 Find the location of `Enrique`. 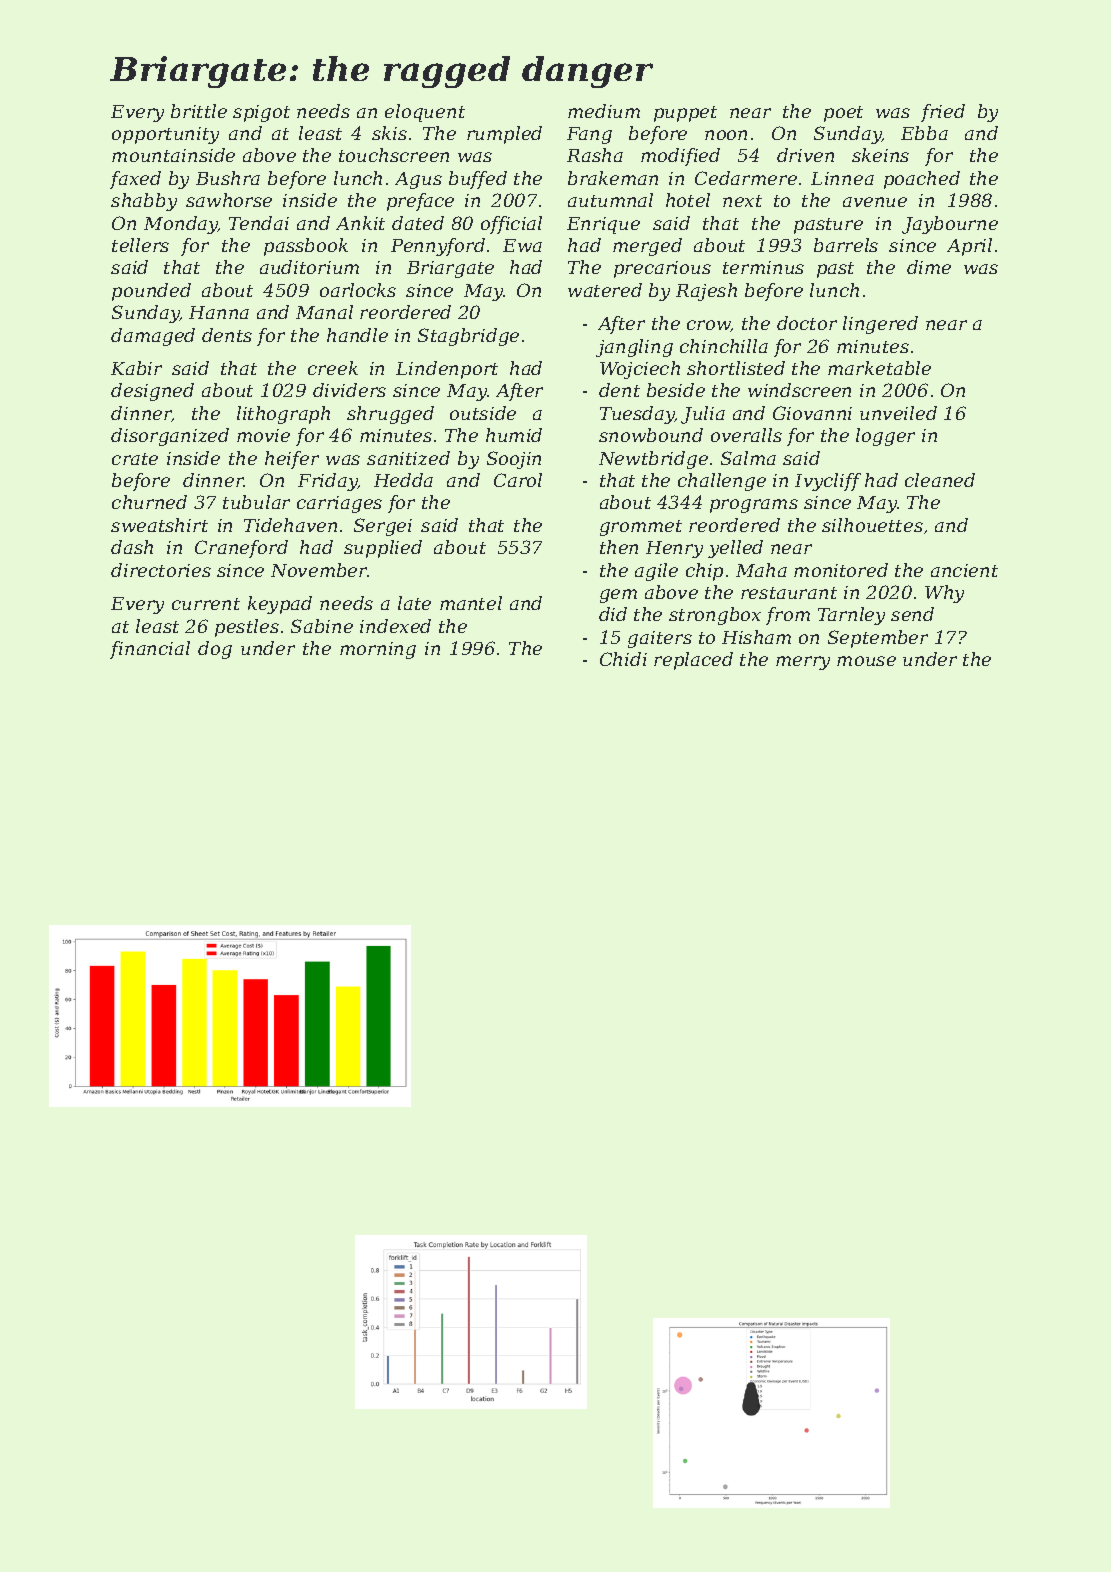

Enrique is located at coordinates (603, 225).
